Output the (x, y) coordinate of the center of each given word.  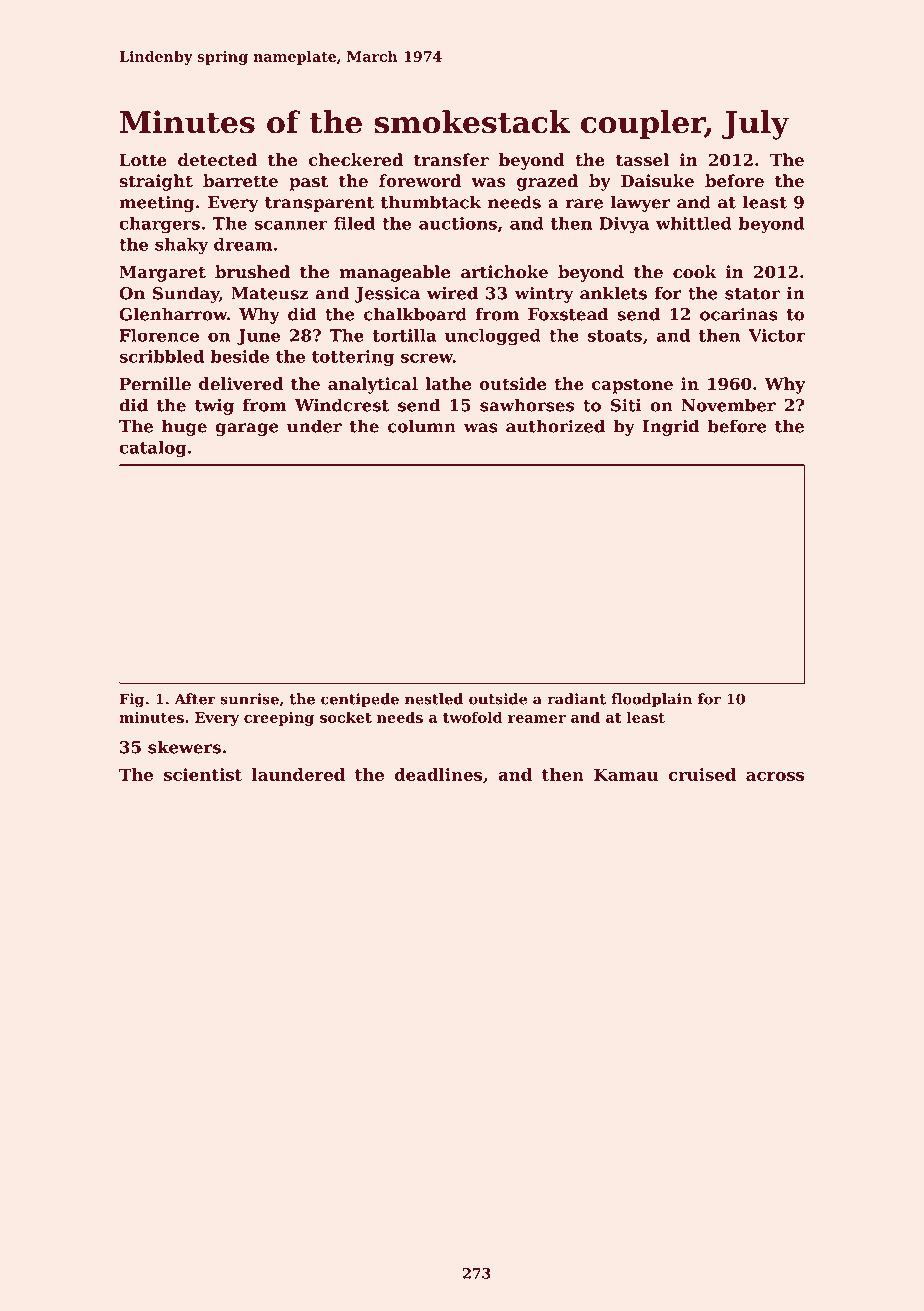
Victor (777, 335)
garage (247, 429)
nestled (434, 699)
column (422, 426)
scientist (203, 774)
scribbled (161, 356)
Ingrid (671, 427)
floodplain (651, 700)
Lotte (143, 160)
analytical (373, 385)
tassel (642, 160)
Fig (132, 700)
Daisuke (657, 181)
